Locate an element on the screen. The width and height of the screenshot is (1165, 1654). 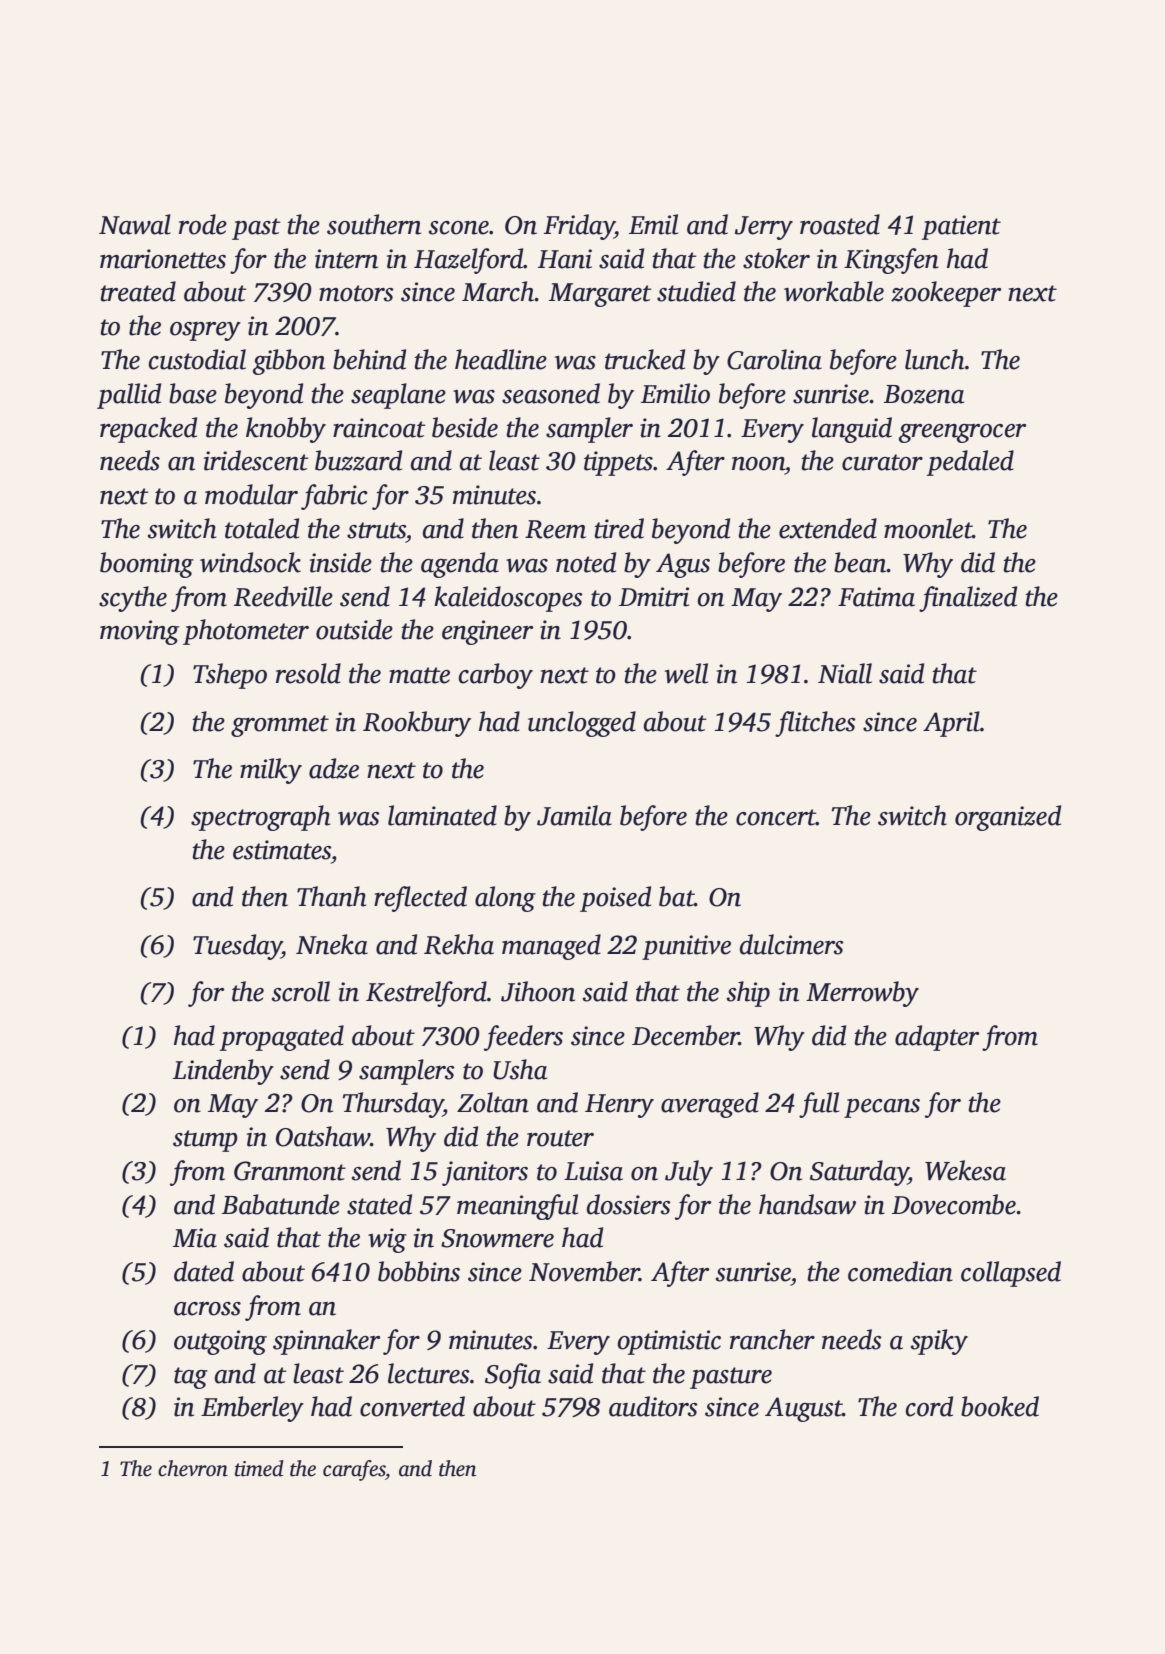
bean is located at coordinates (860, 562).
